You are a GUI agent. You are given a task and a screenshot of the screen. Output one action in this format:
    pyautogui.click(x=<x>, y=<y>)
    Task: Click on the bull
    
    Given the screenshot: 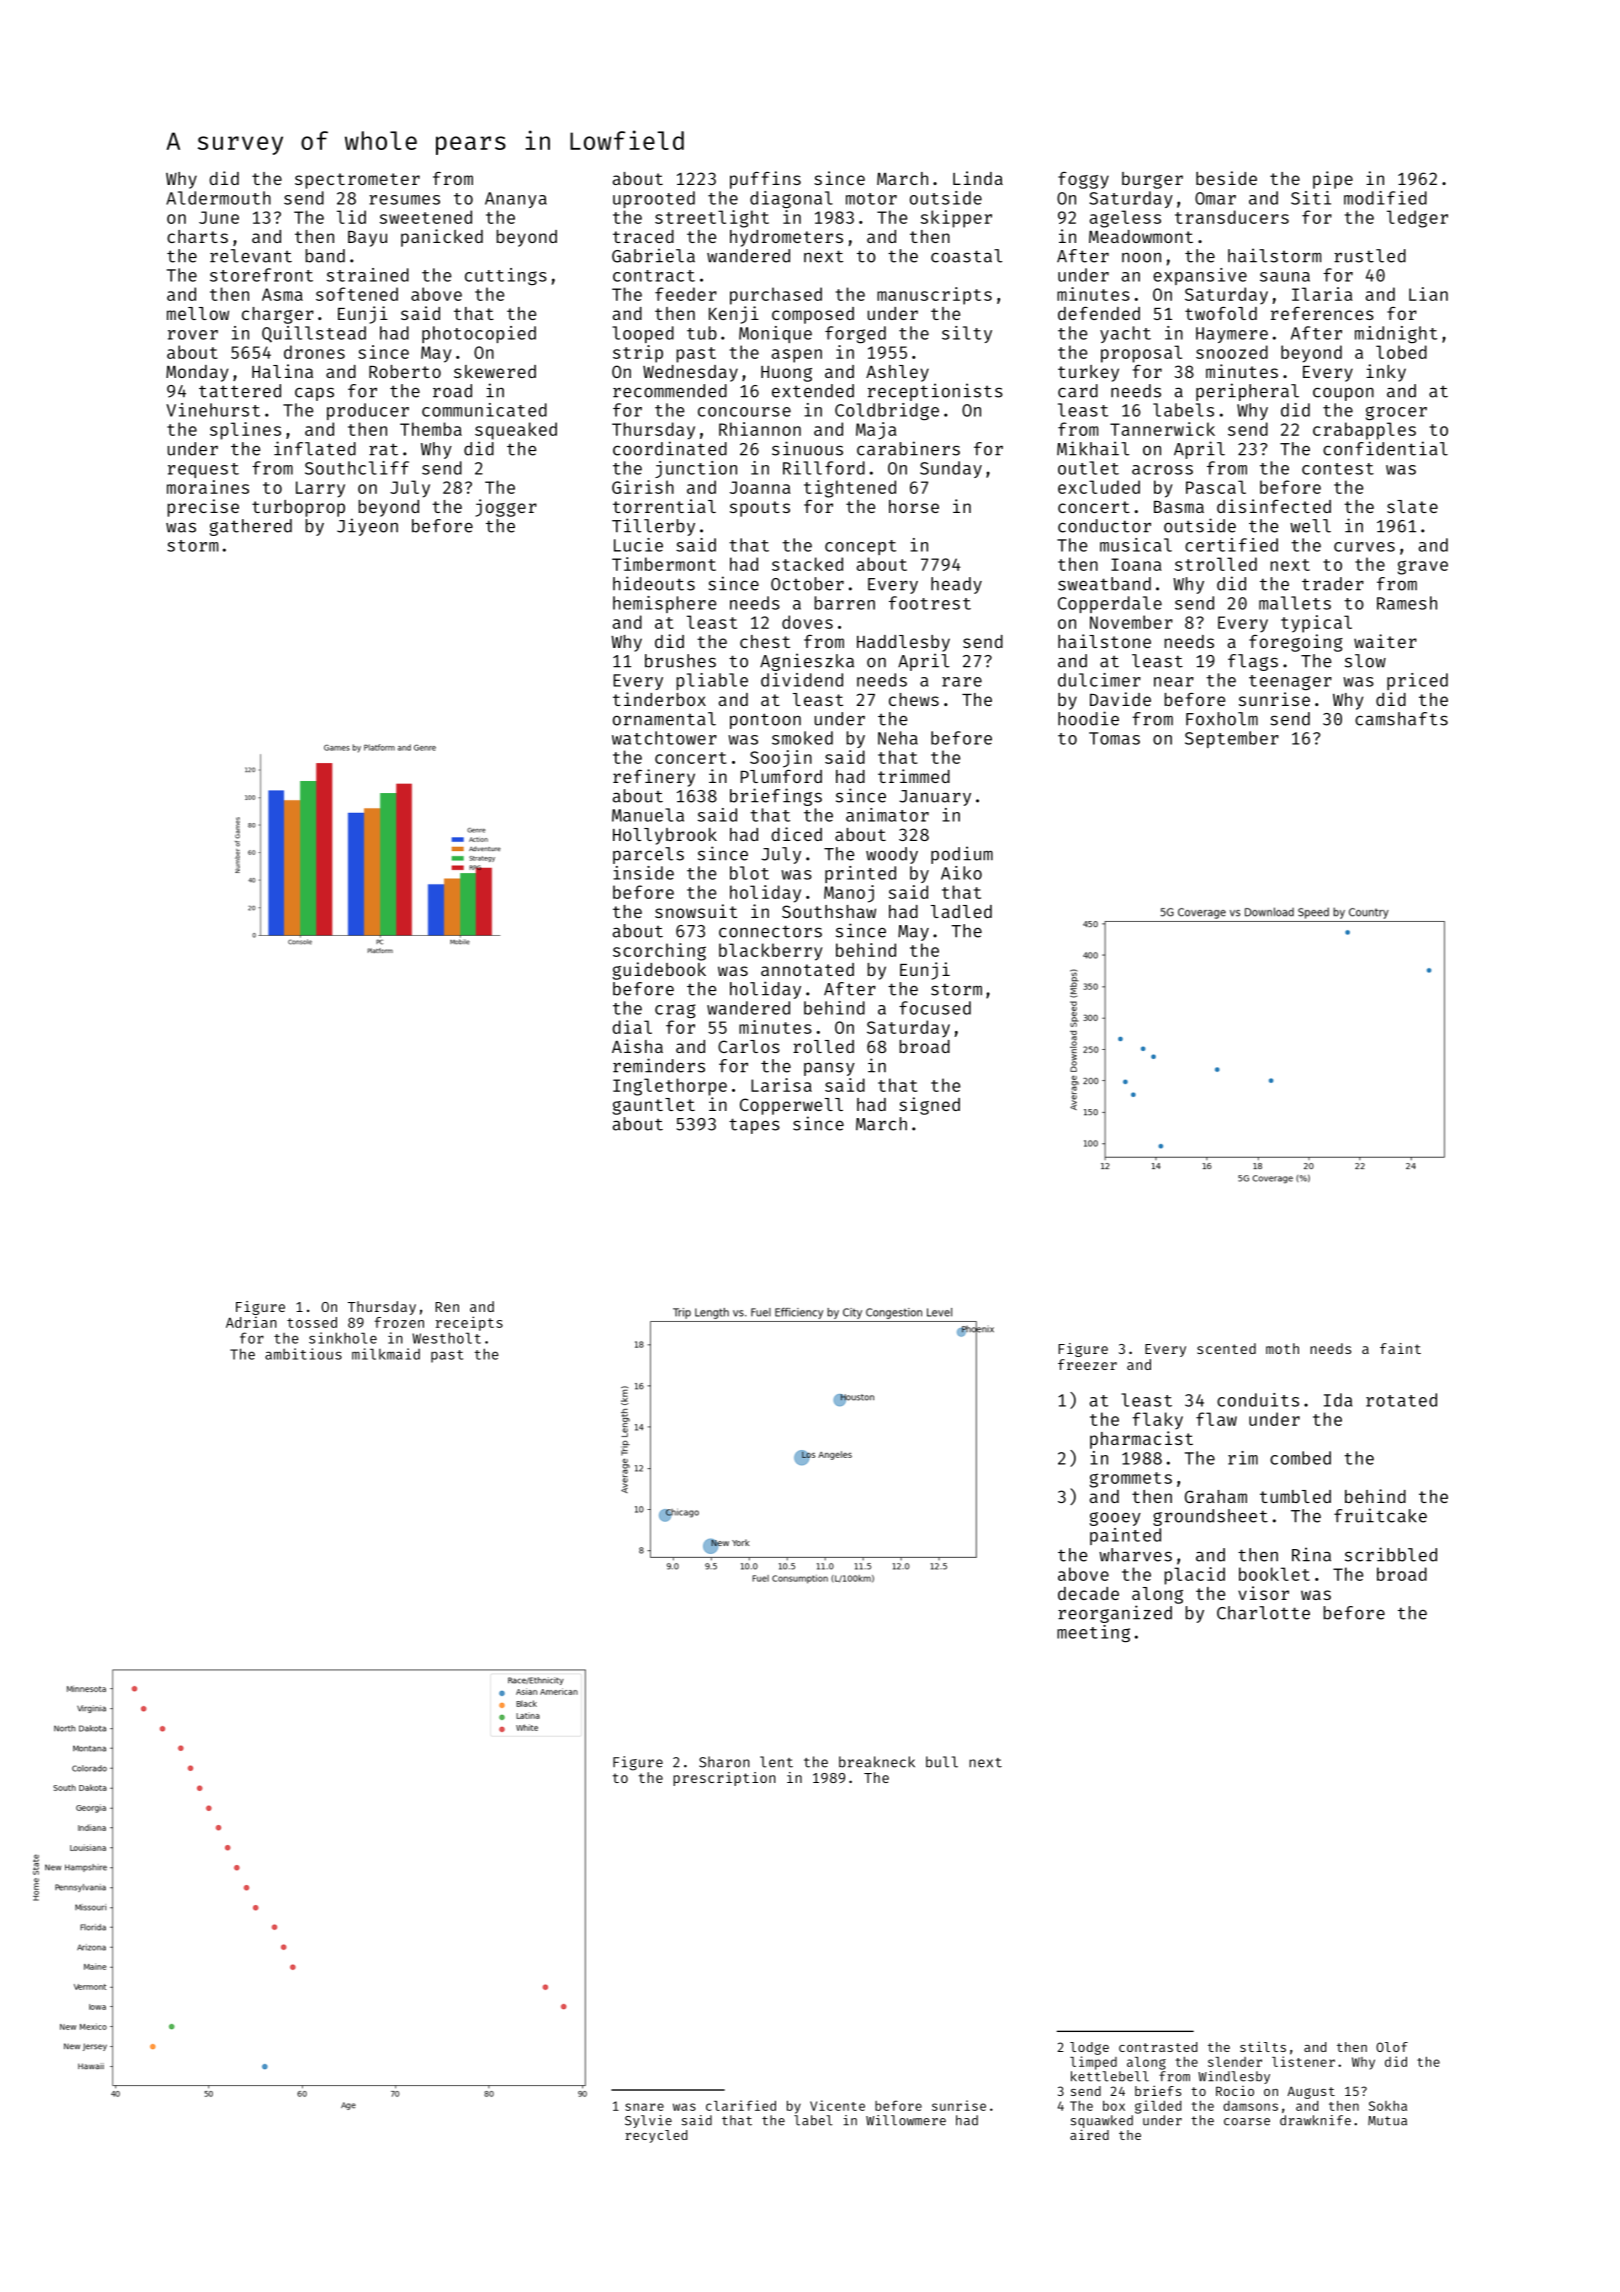 What is the action you would take?
    pyautogui.click(x=942, y=1762)
